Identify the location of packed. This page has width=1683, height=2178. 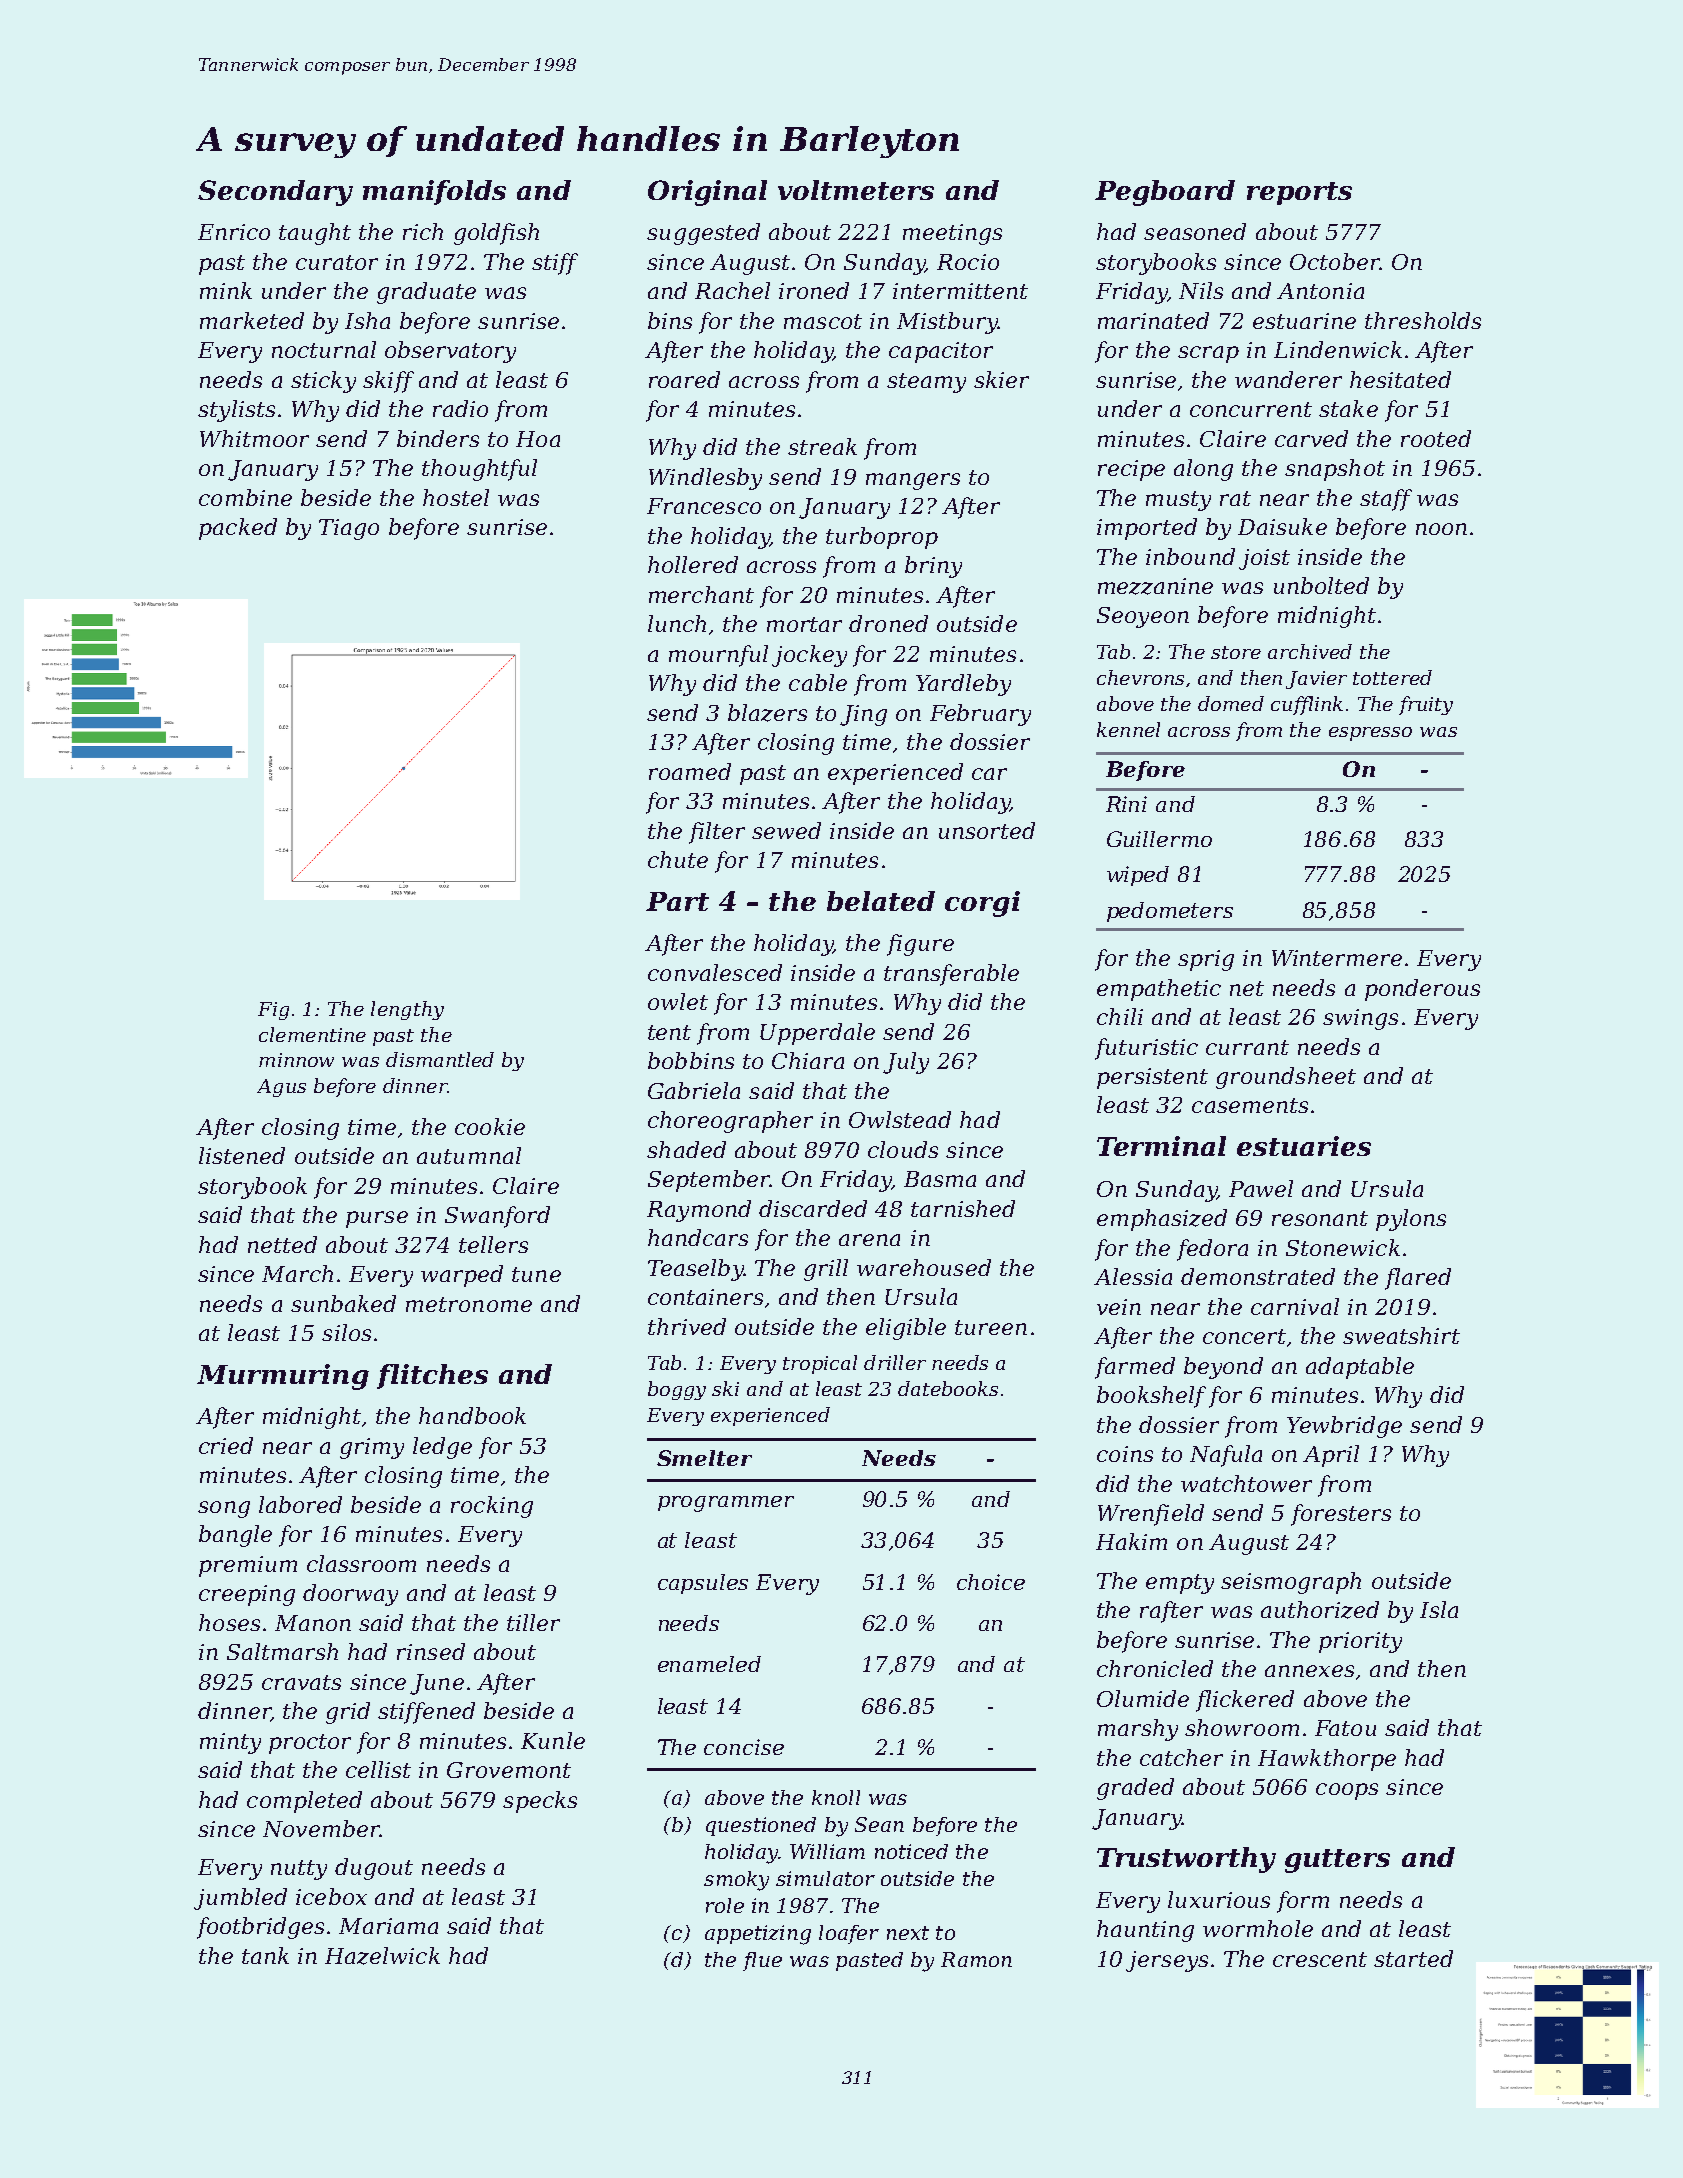
(238, 529).
